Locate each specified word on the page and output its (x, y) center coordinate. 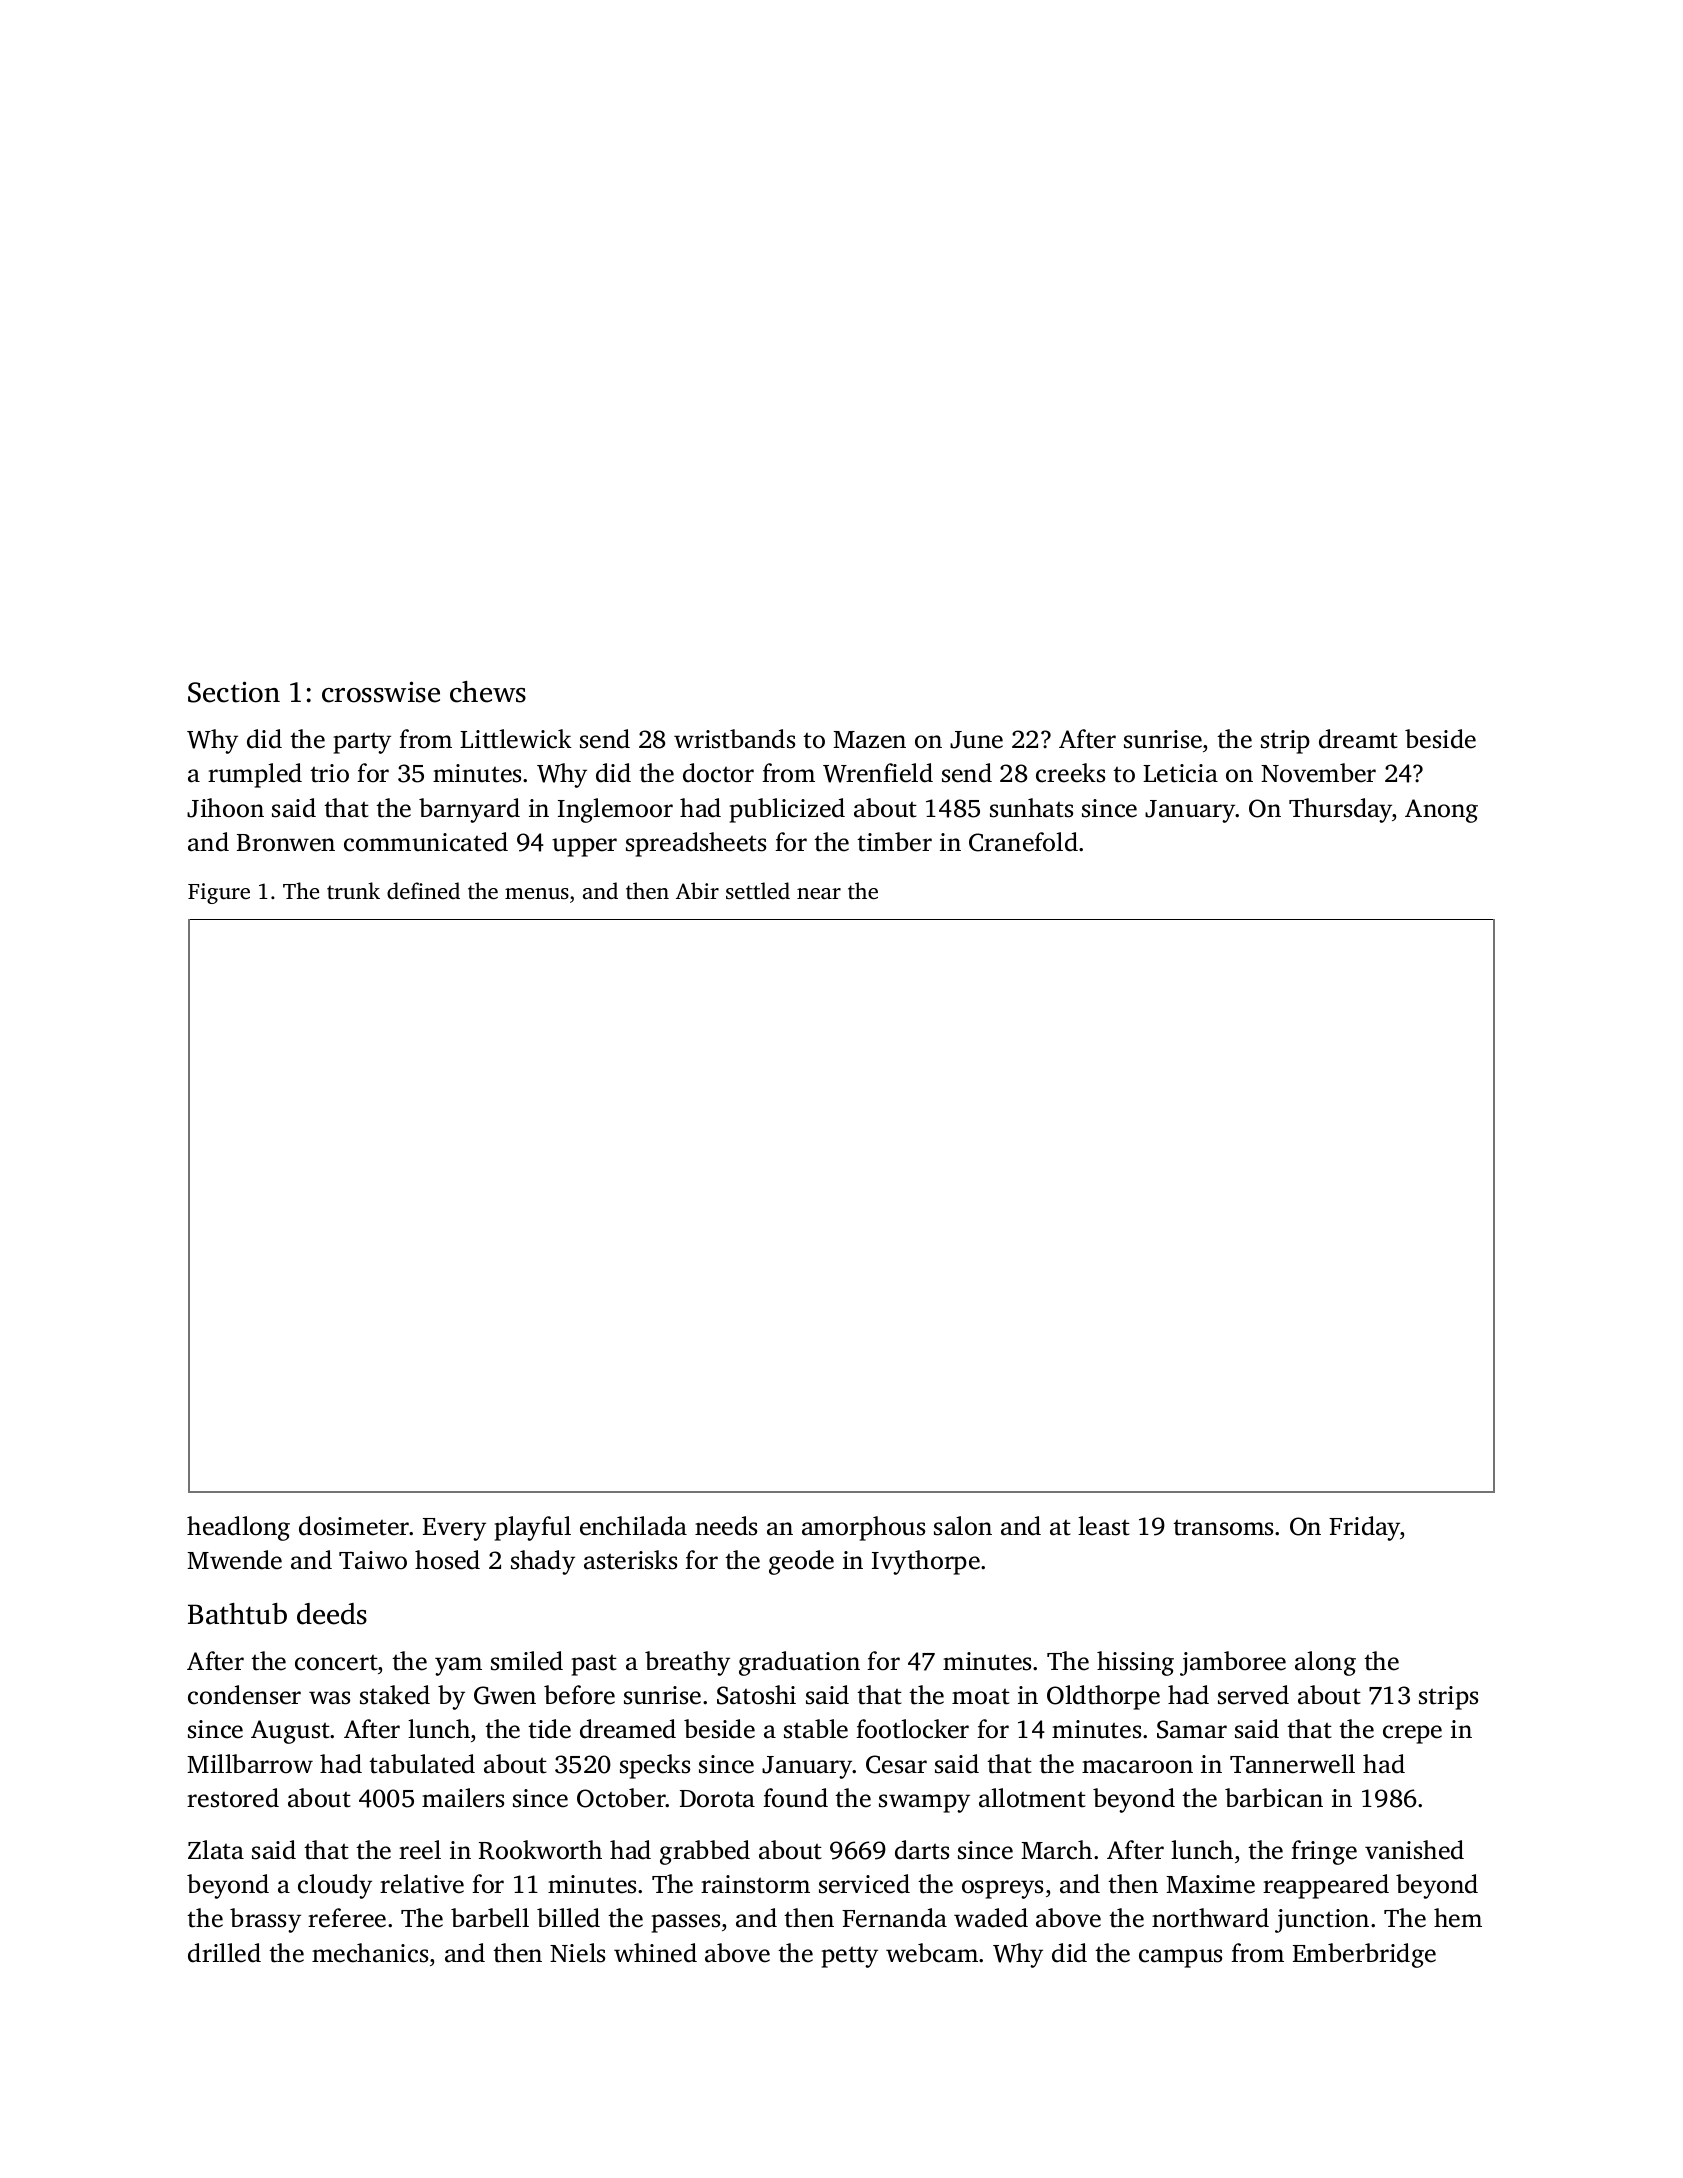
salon (963, 1526)
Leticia (1180, 773)
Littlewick (516, 739)
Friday (1364, 1528)
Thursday (1341, 810)
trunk (353, 890)
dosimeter (354, 1526)
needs (726, 1526)
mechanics (370, 1953)
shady (543, 1562)
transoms (1223, 1528)
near (819, 893)
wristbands (734, 739)
